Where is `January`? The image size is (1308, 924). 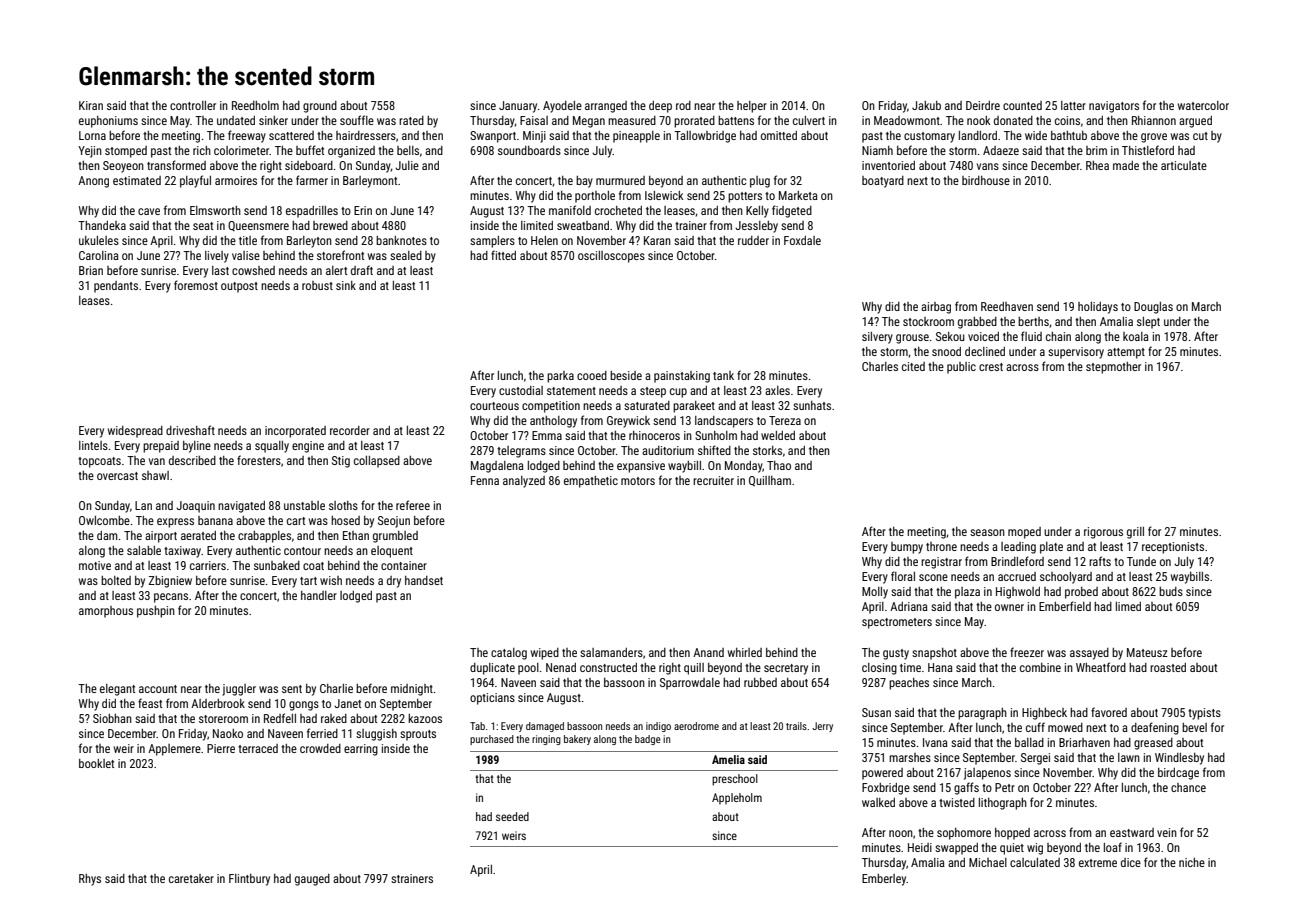 January is located at coordinates (518, 107).
